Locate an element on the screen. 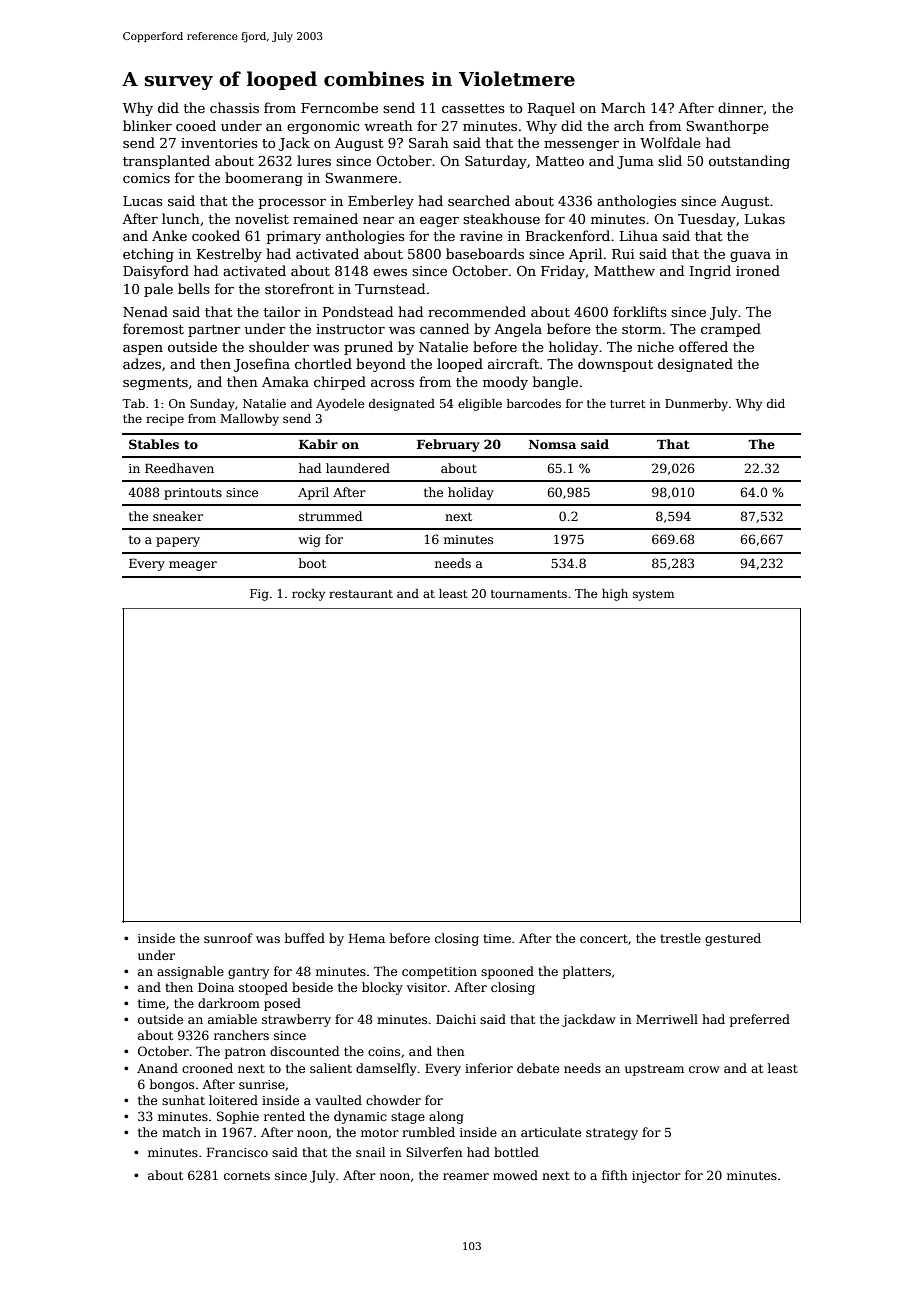  Sunday is located at coordinates (212, 405).
